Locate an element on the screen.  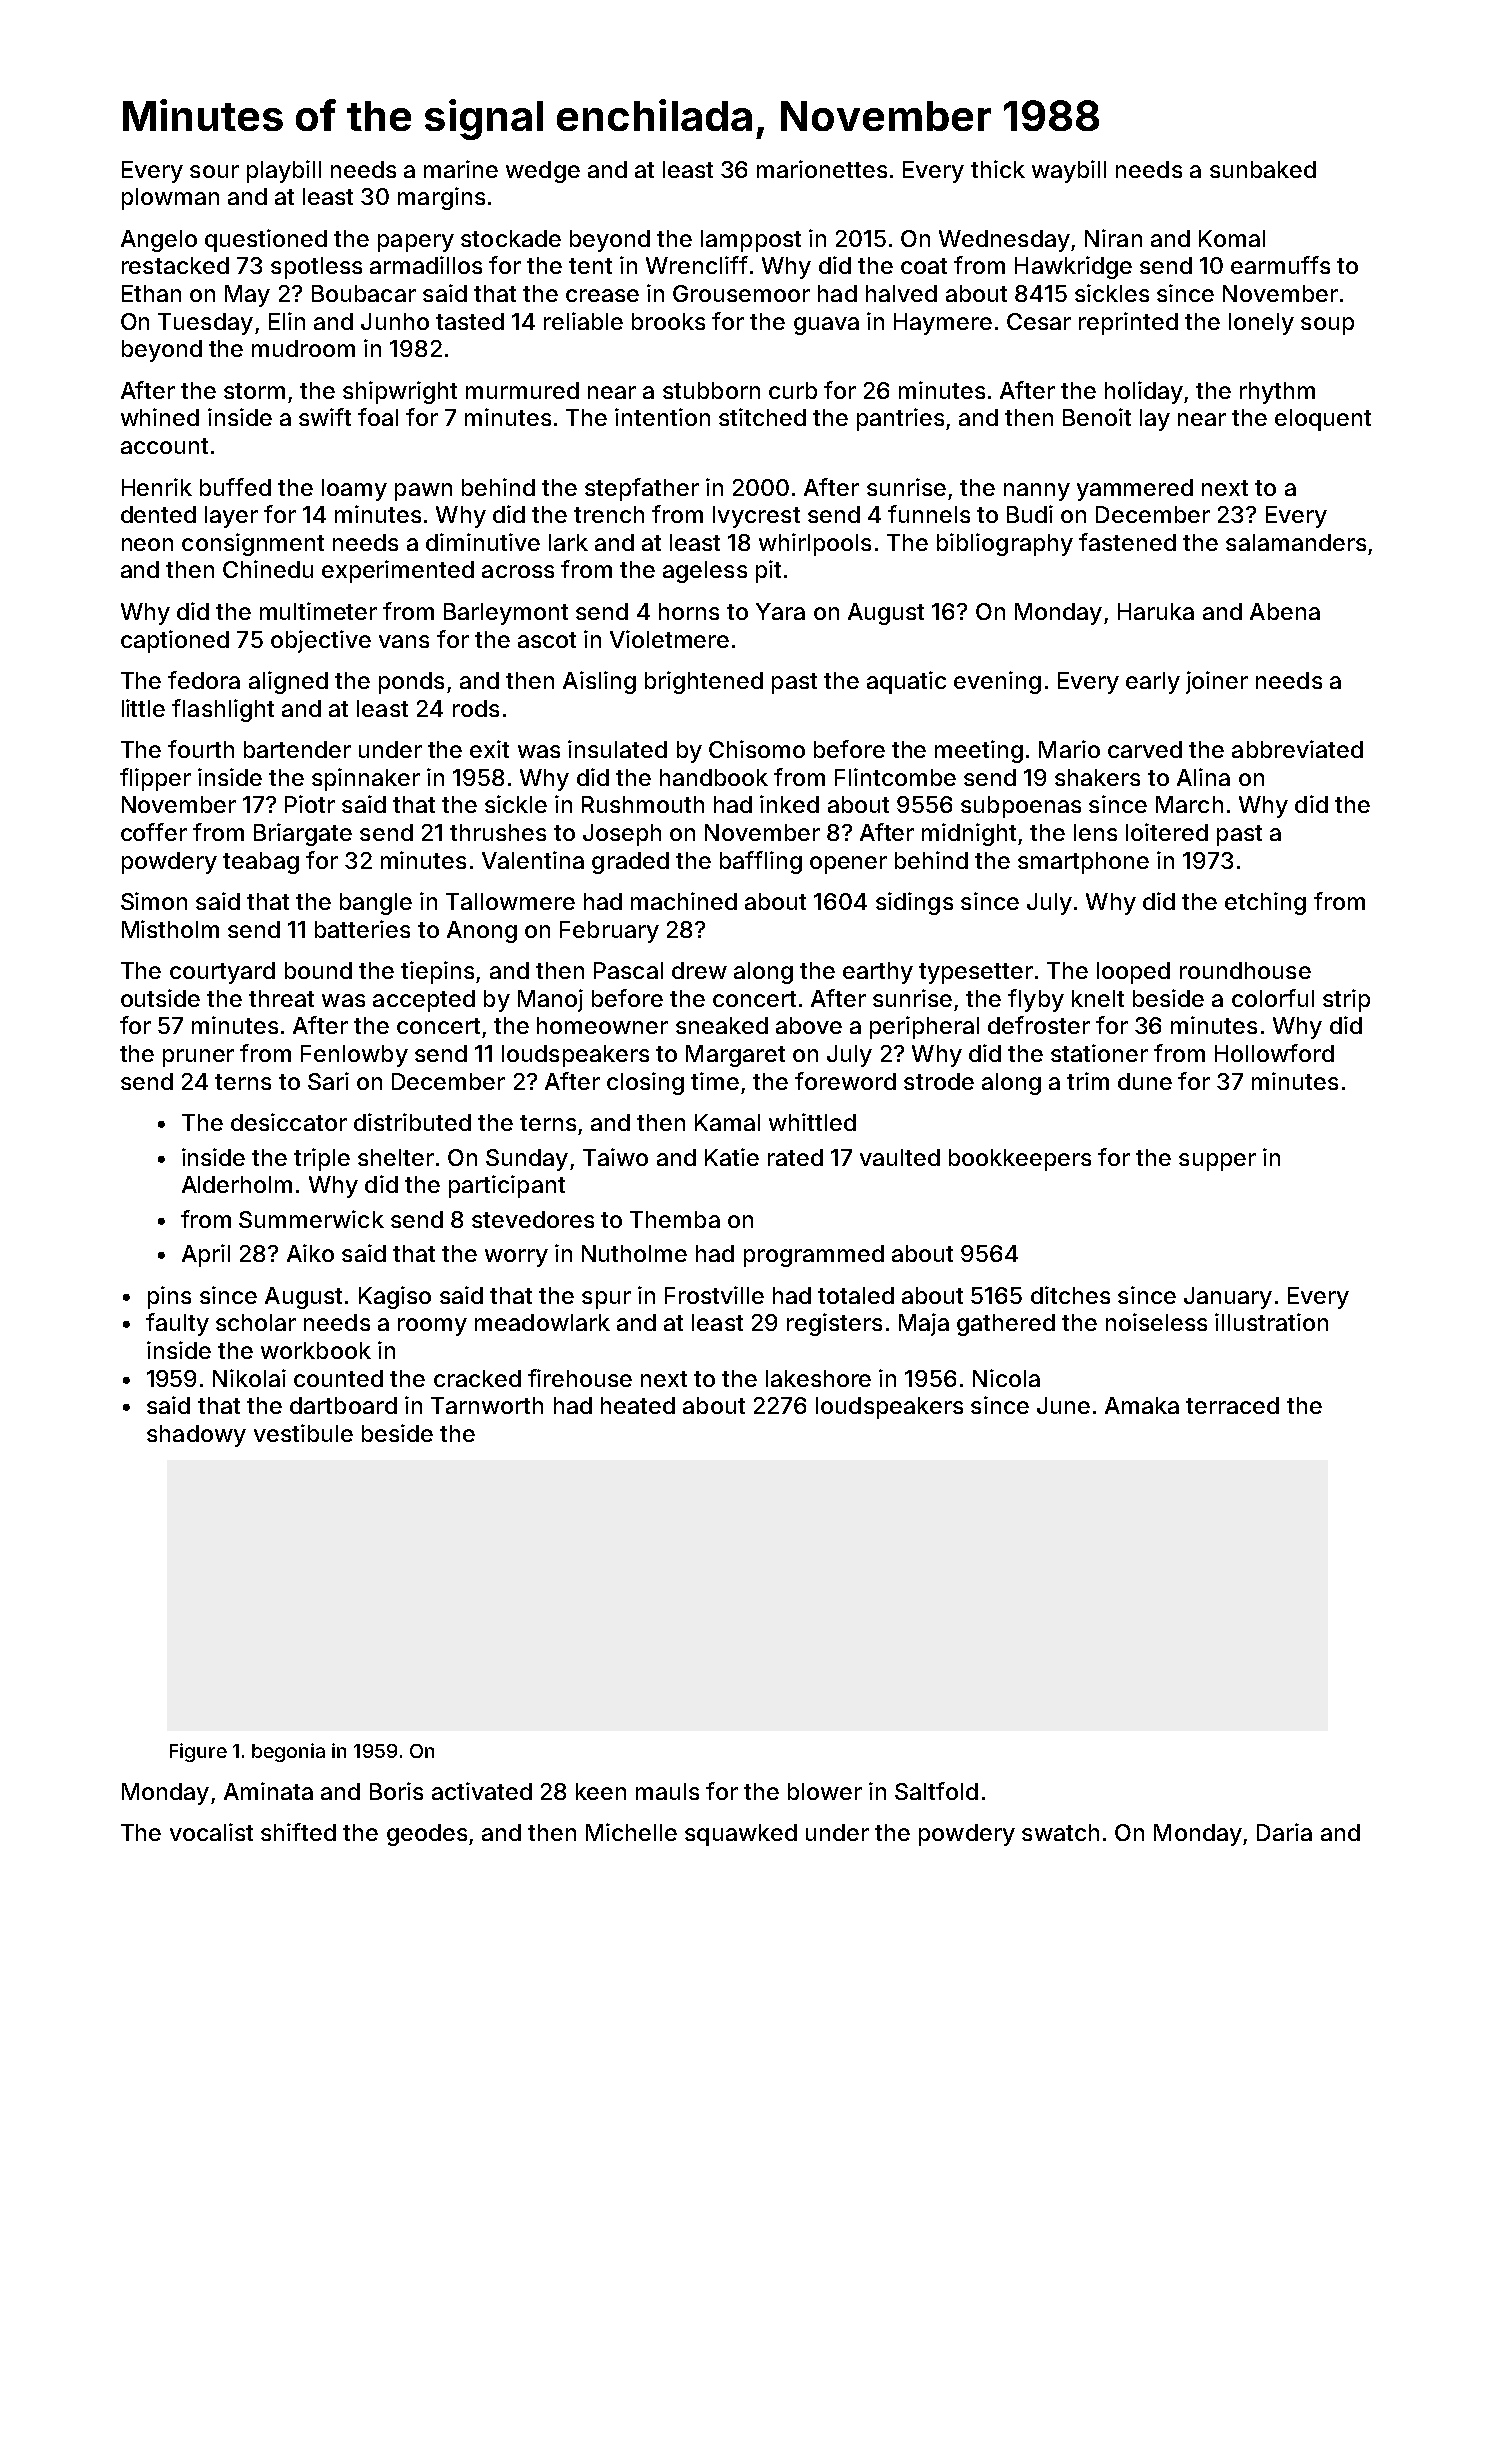
strode is located at coordinates (939, 1081).
